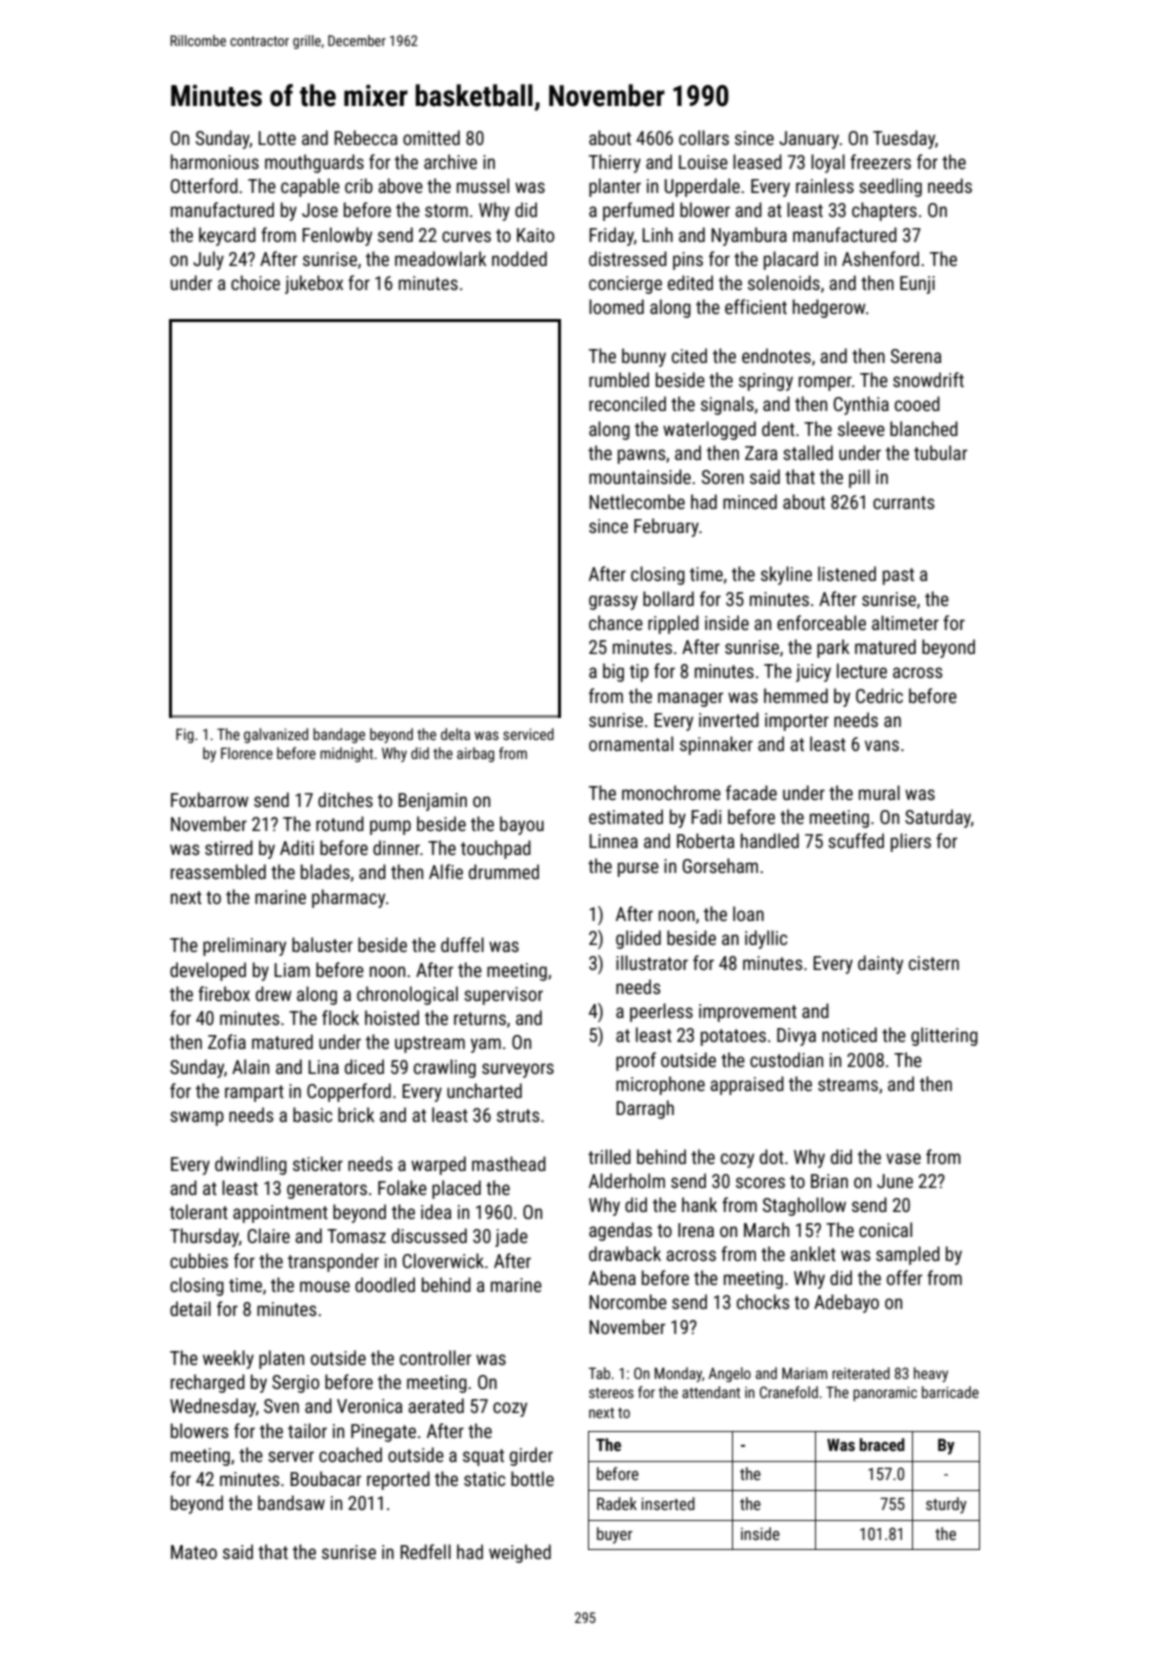 This screenshot has height=1664, width=1149. I want to click on Tuesday, so click(904, 139).
